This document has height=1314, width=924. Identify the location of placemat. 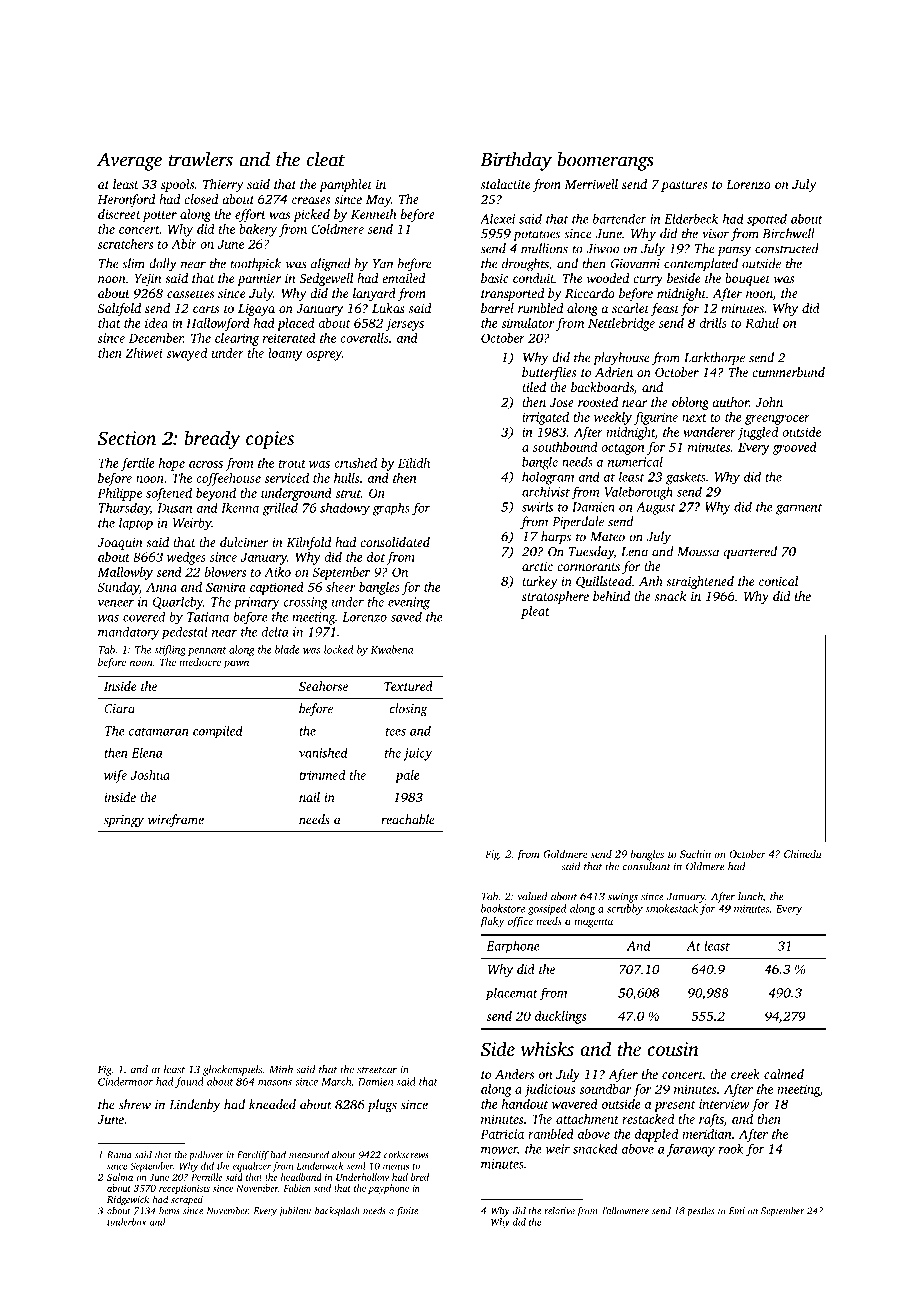
(512, 994).
